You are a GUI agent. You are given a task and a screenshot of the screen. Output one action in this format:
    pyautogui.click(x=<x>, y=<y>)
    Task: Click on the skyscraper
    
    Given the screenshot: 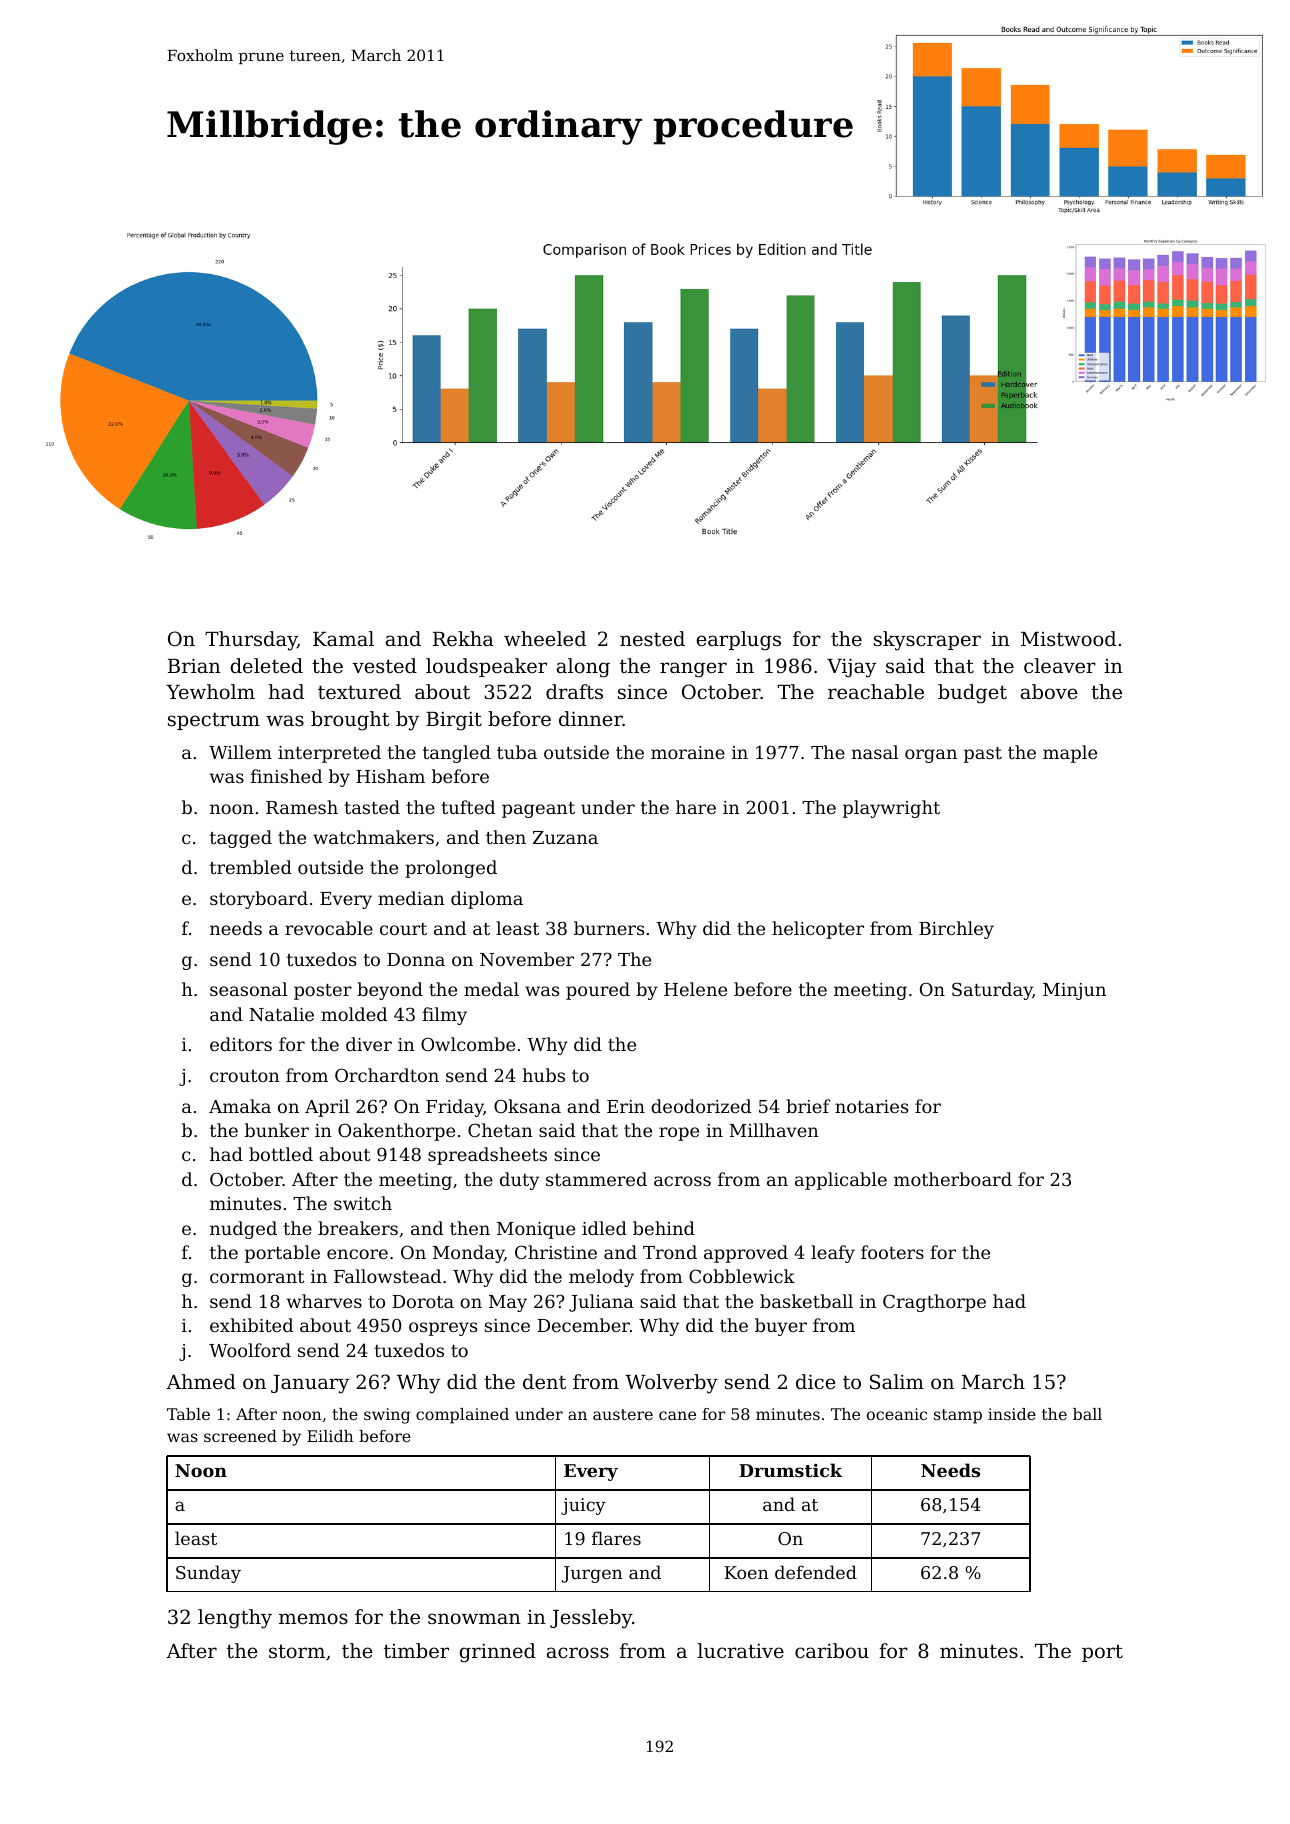 What is the action you would take?
    pyautogui.click(x=927, y=641)
